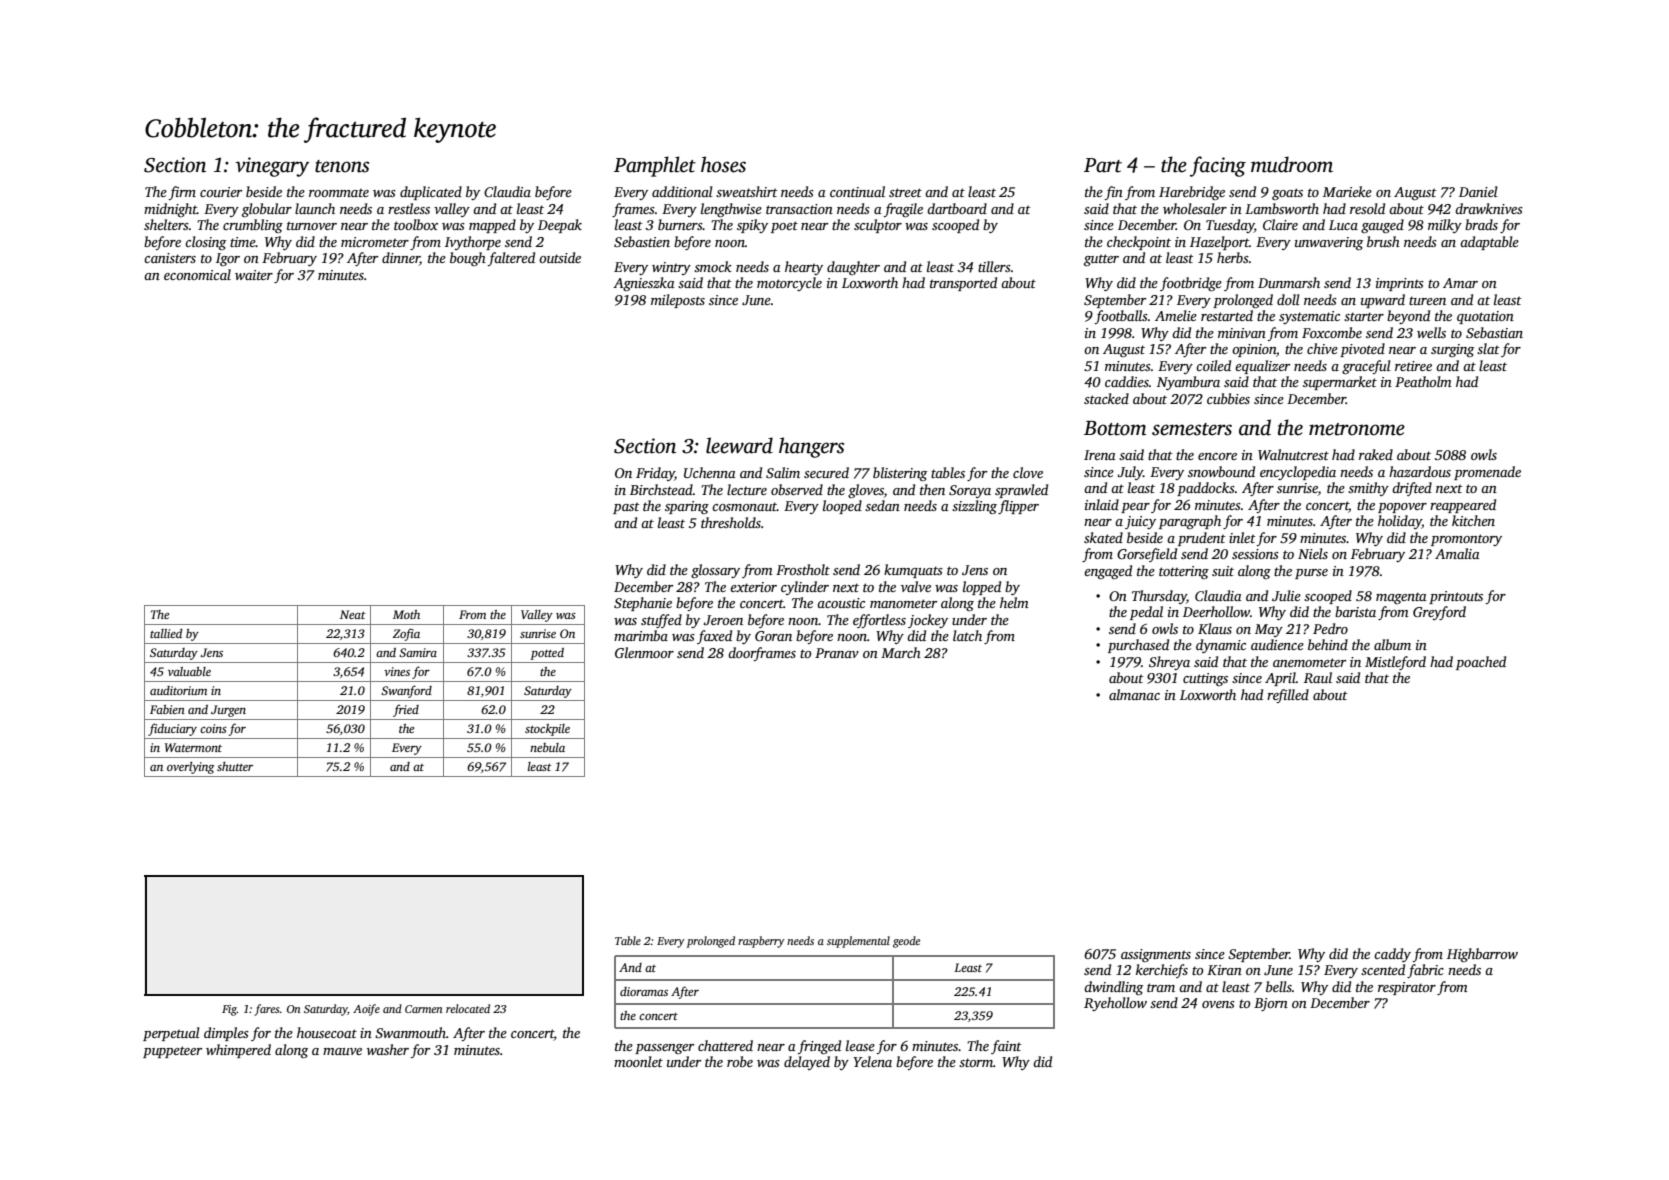  Describe the element at coordinates (511, 259) in the screenshot. I see `faltered` at that location.
